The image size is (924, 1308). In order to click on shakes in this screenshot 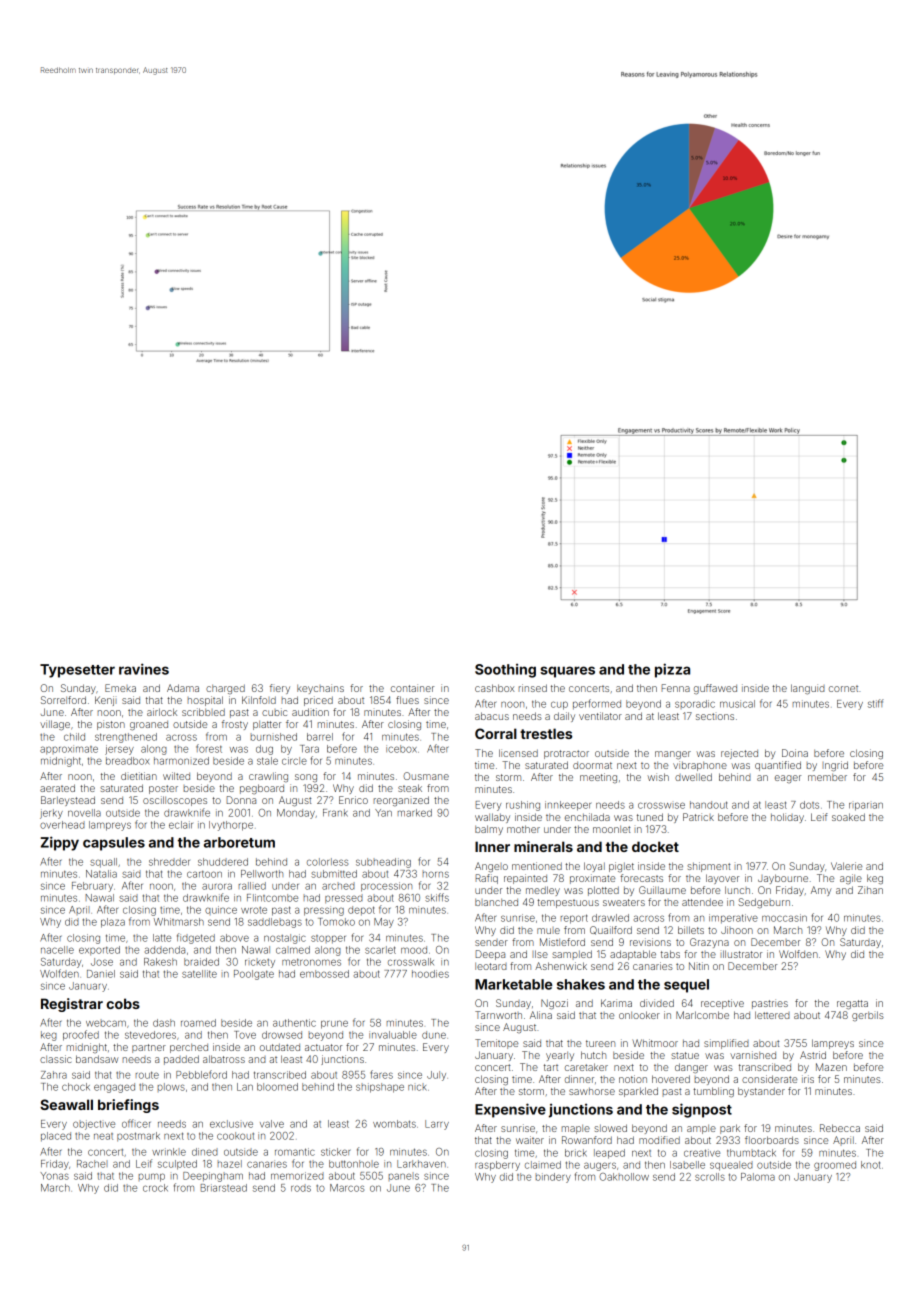, I will do `click(581, 984)`.
